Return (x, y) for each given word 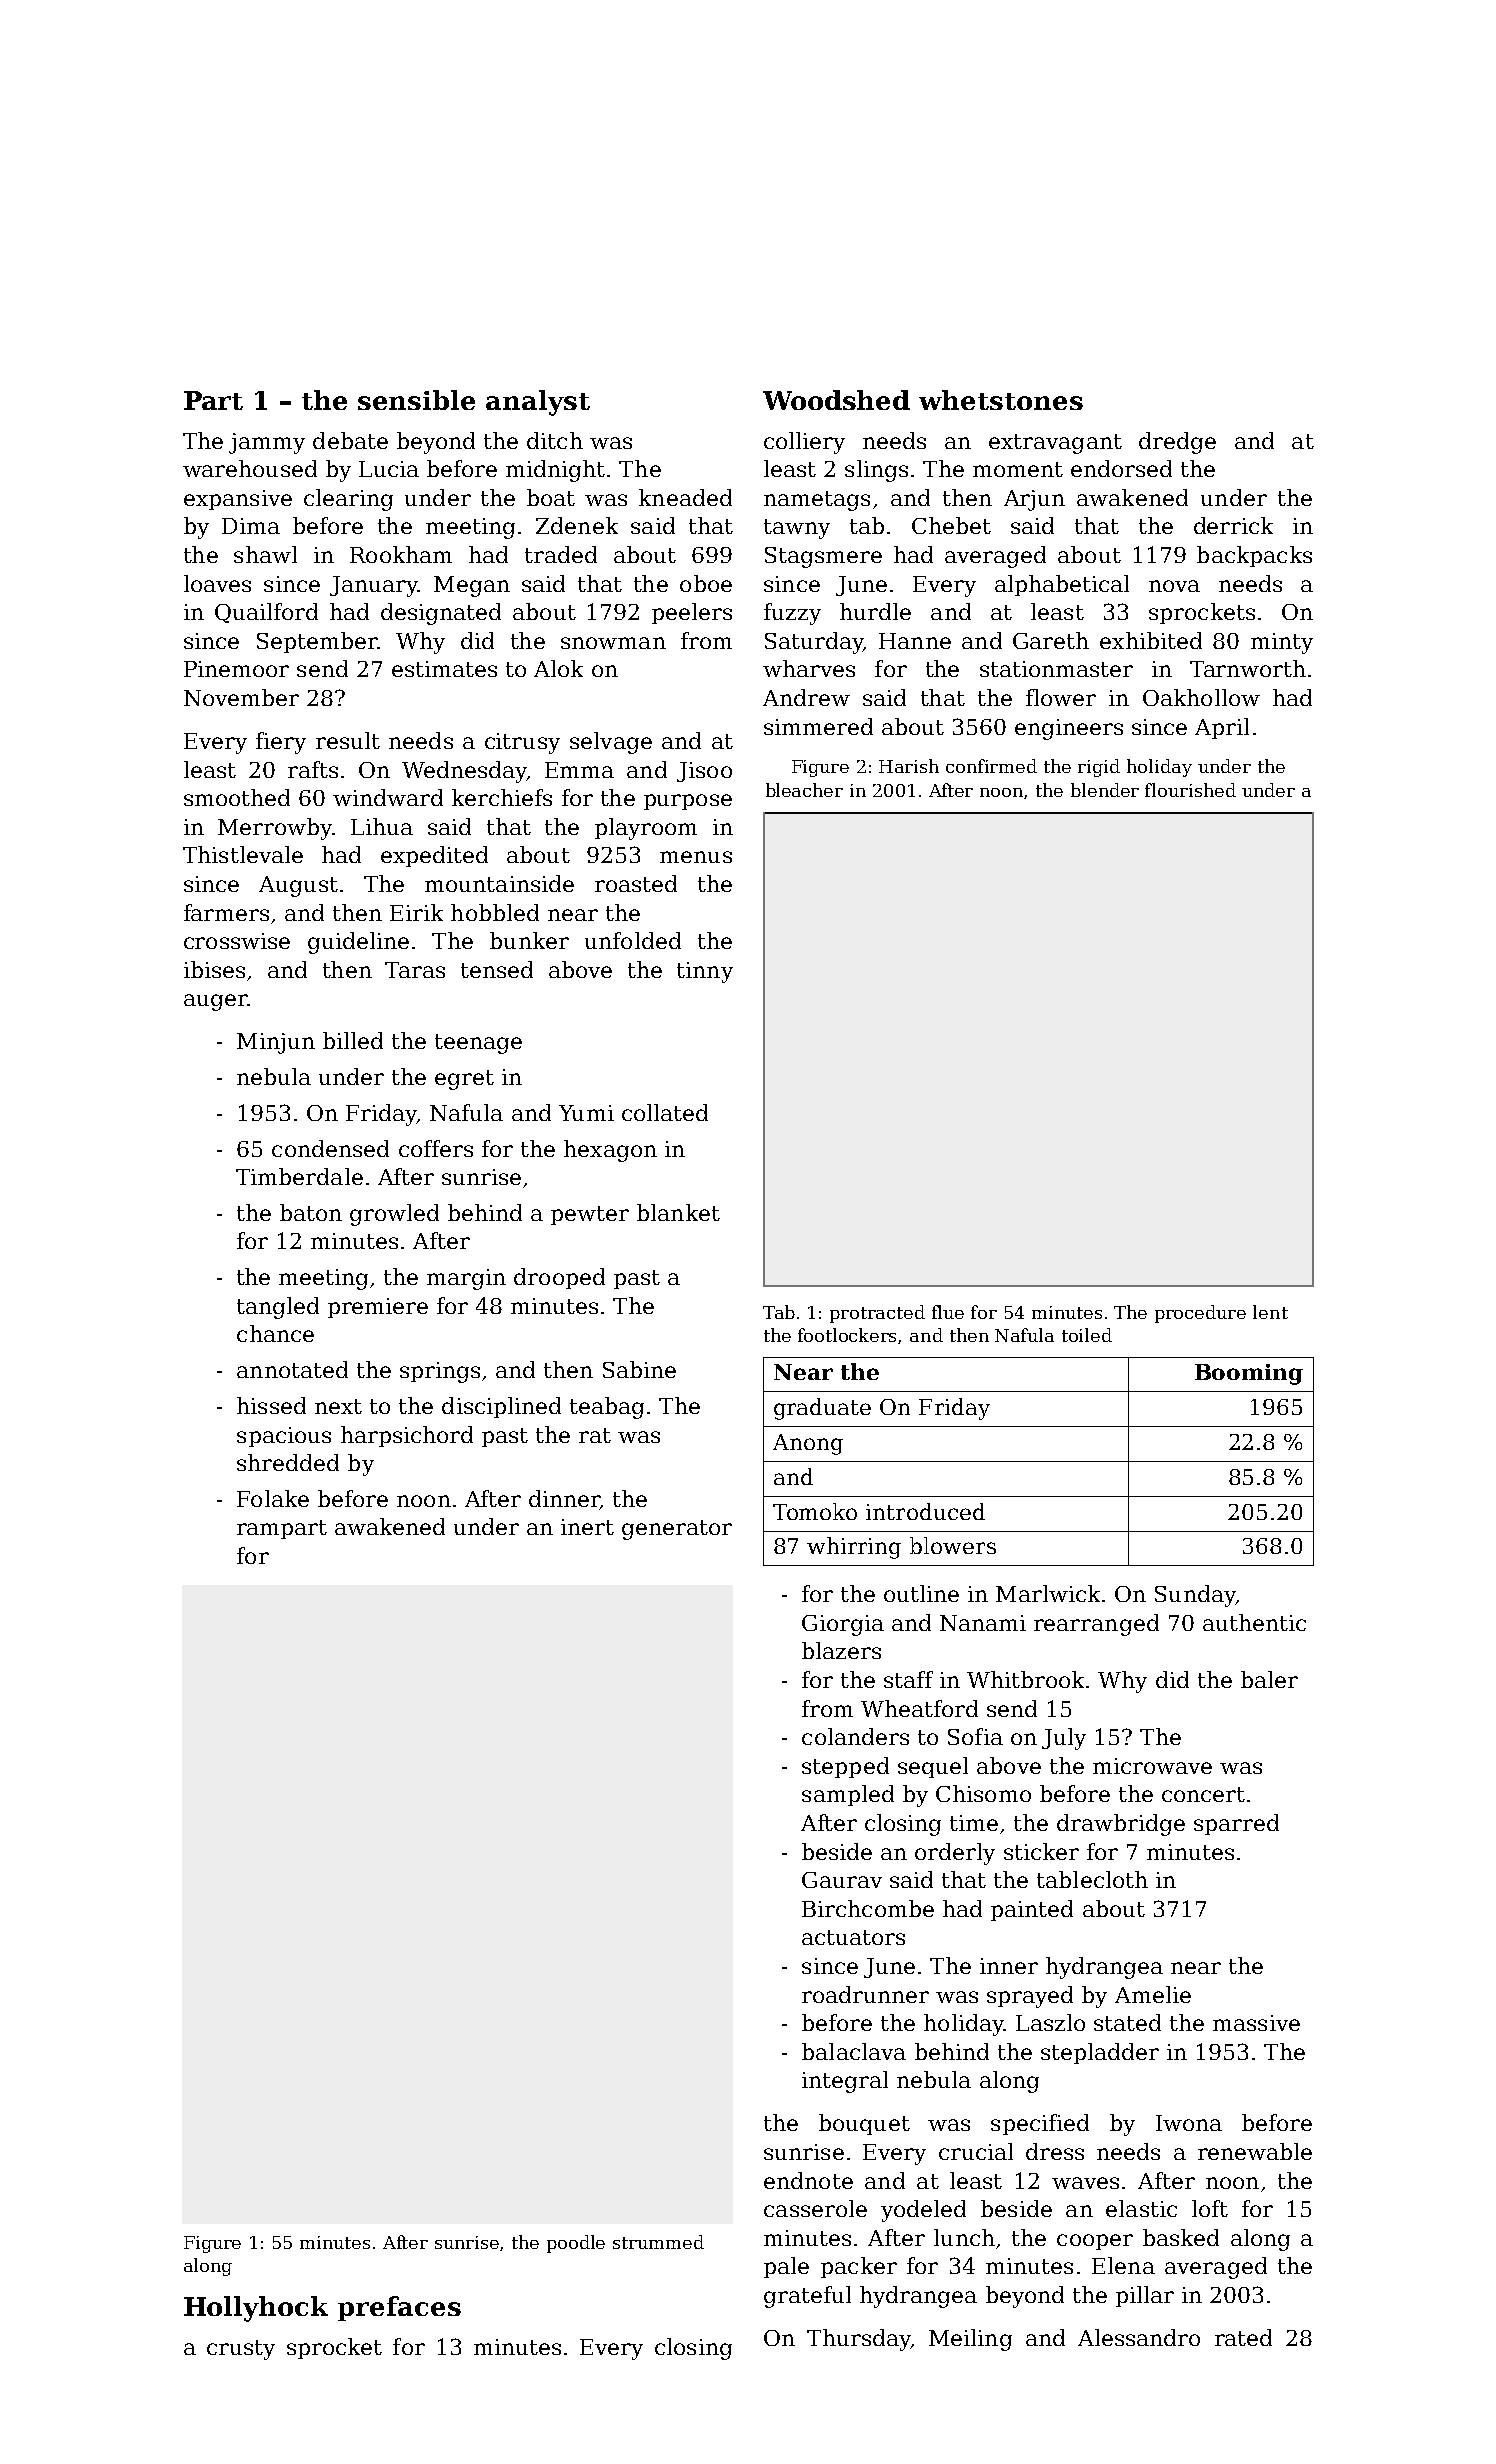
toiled (1087, 1335)
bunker (529, 940)
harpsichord (407, 1436)
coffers (436, 1148)
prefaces (399, 2308)
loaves (217, 583)
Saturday (814, 643)
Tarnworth (1248, 668)
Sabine (639, 1369)
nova (1174, 586)
